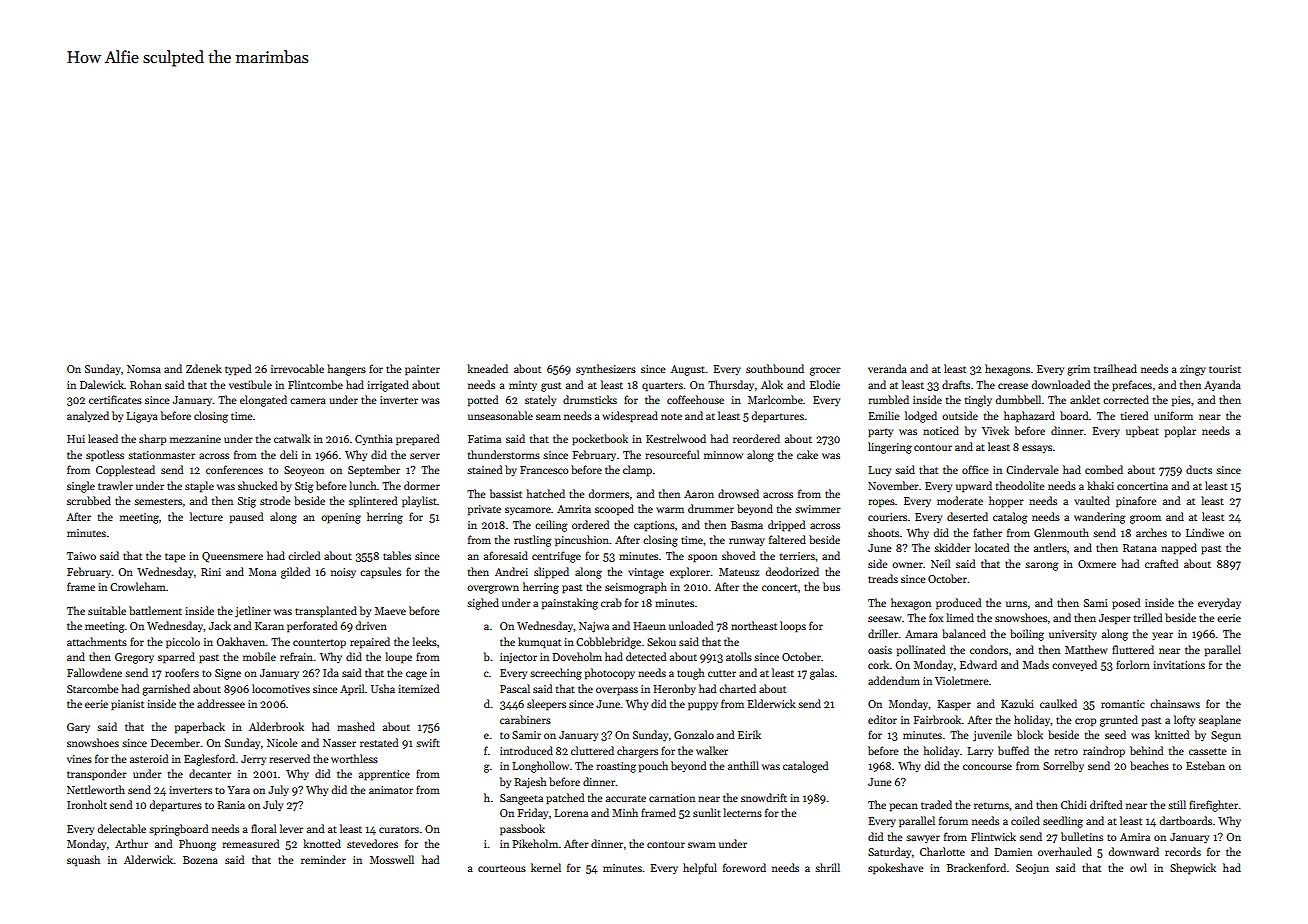 The image size is (1308, 924). What do you see at coordinates (138, 586) in the image?
I see `Crowleham` at bounding box center [138, 586].
